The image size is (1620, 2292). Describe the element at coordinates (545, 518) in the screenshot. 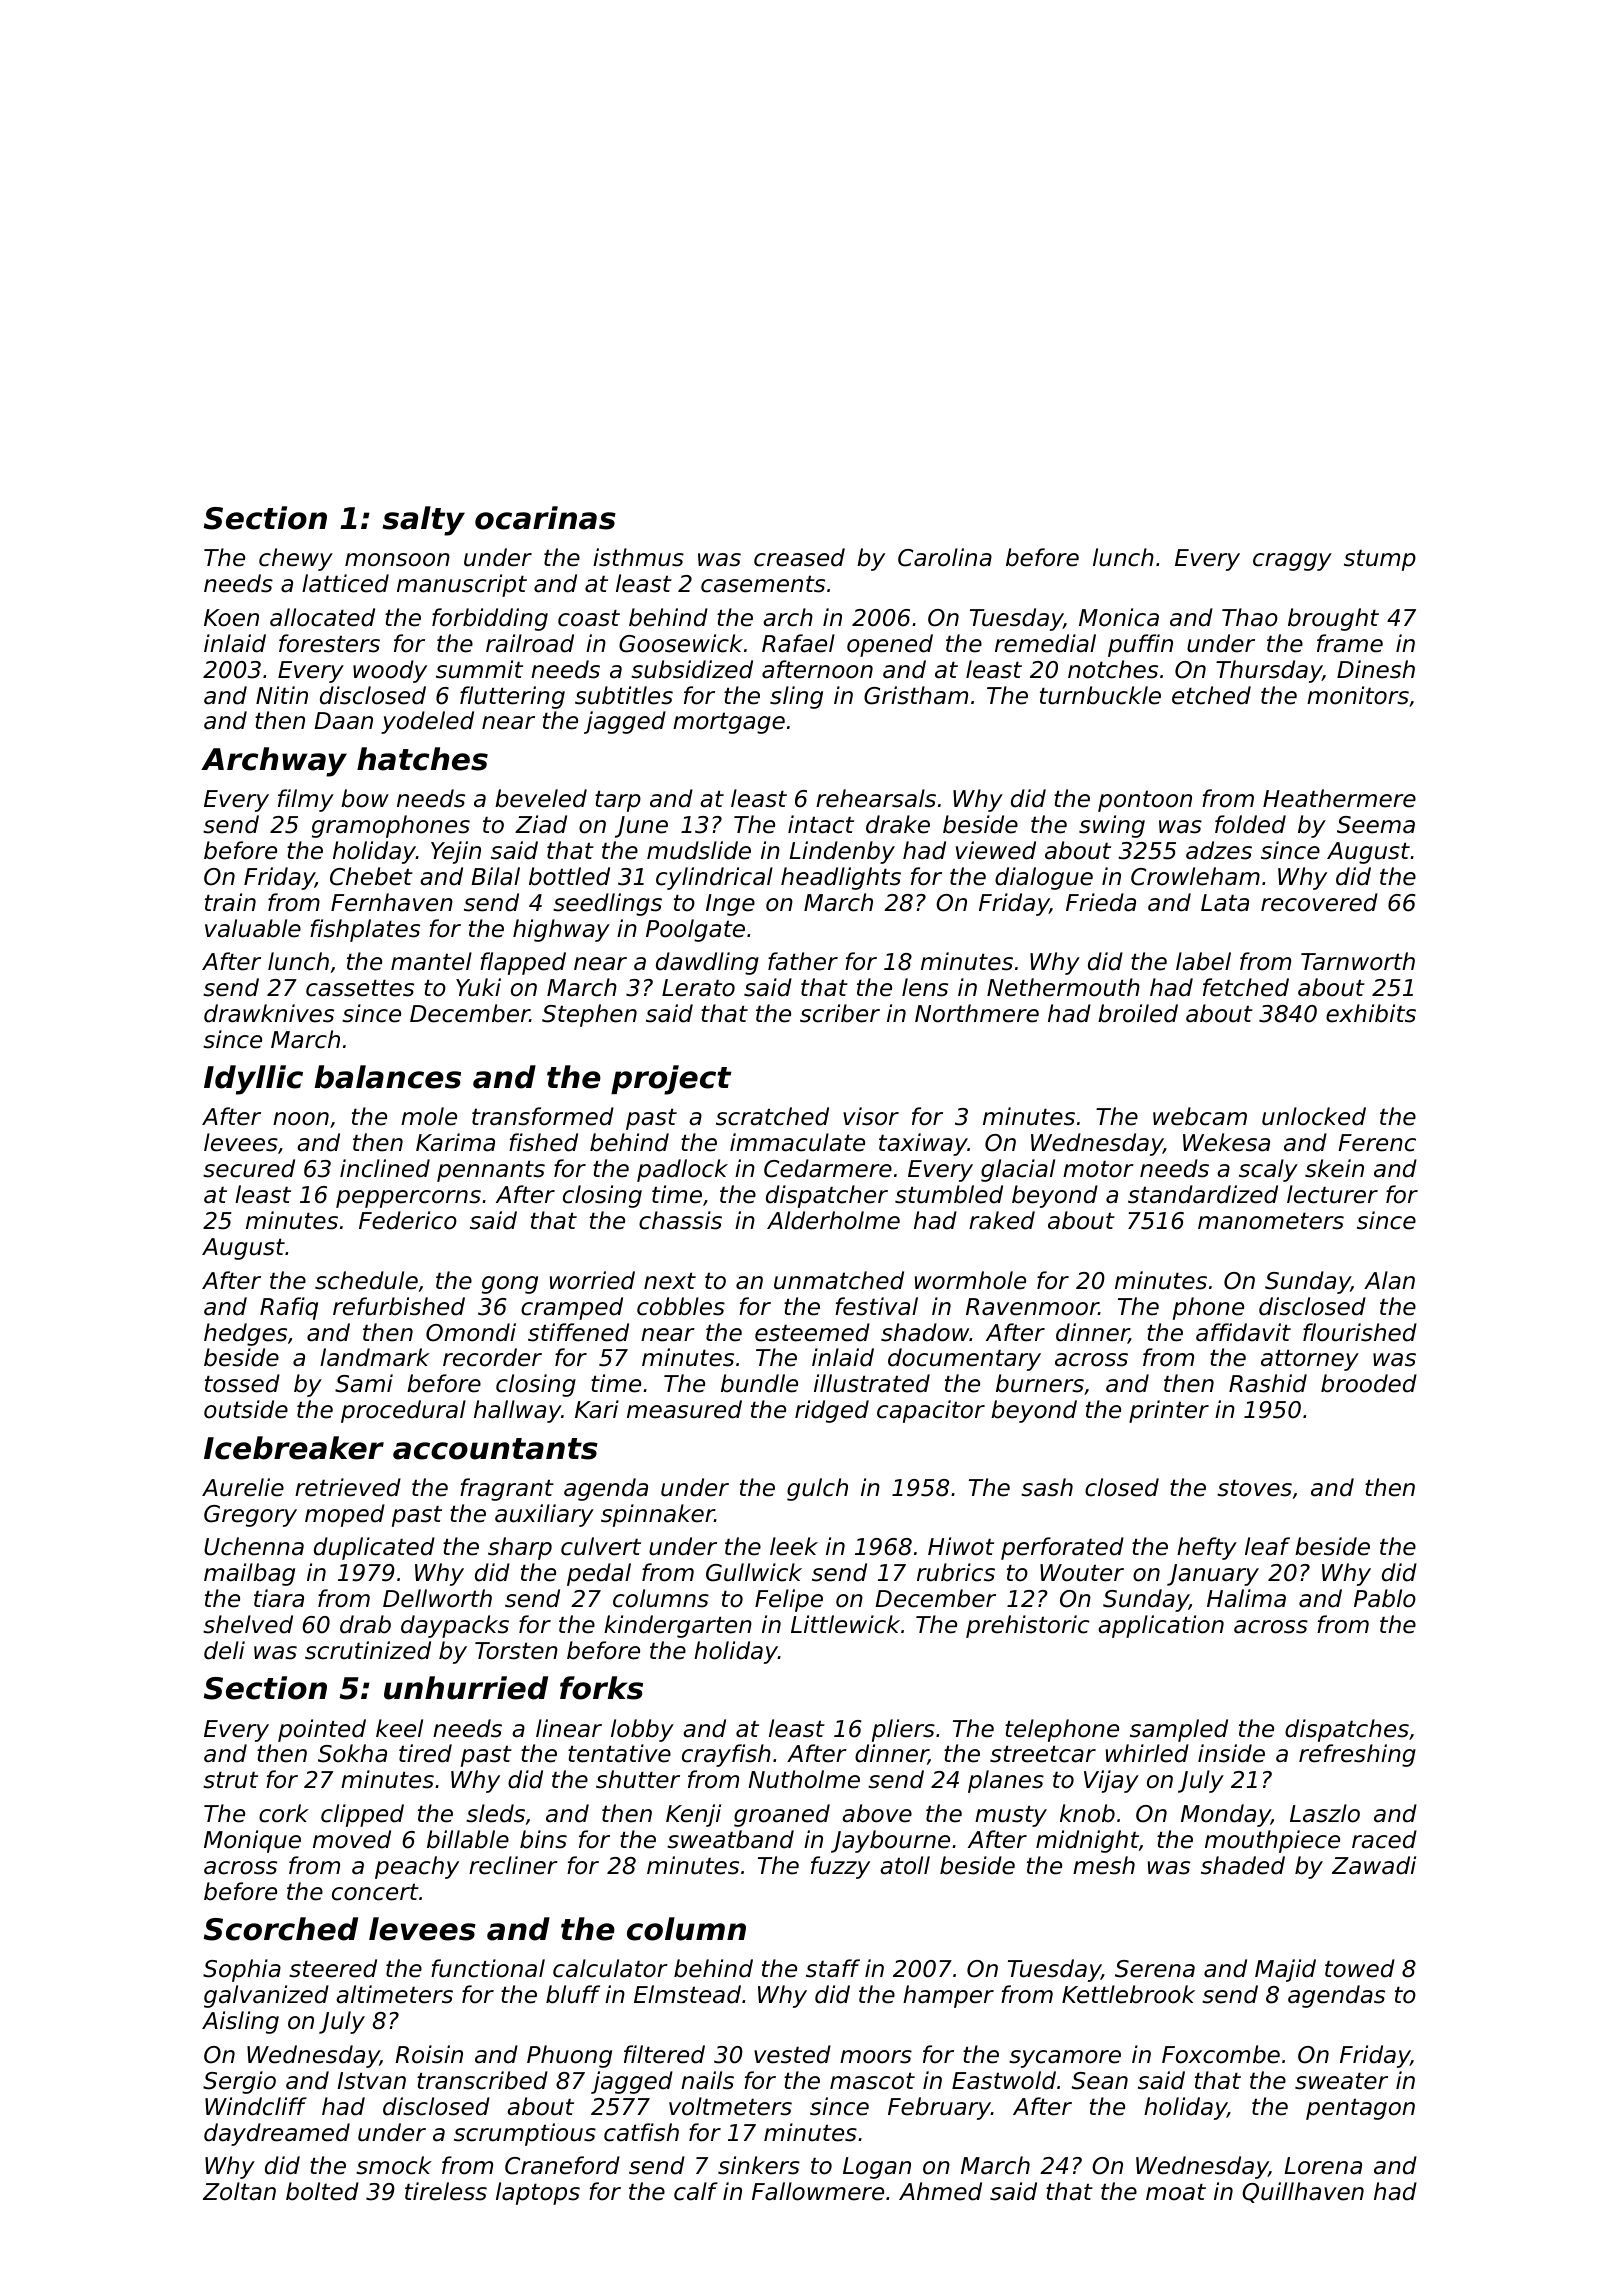

I see `ocarinas` at that location.
